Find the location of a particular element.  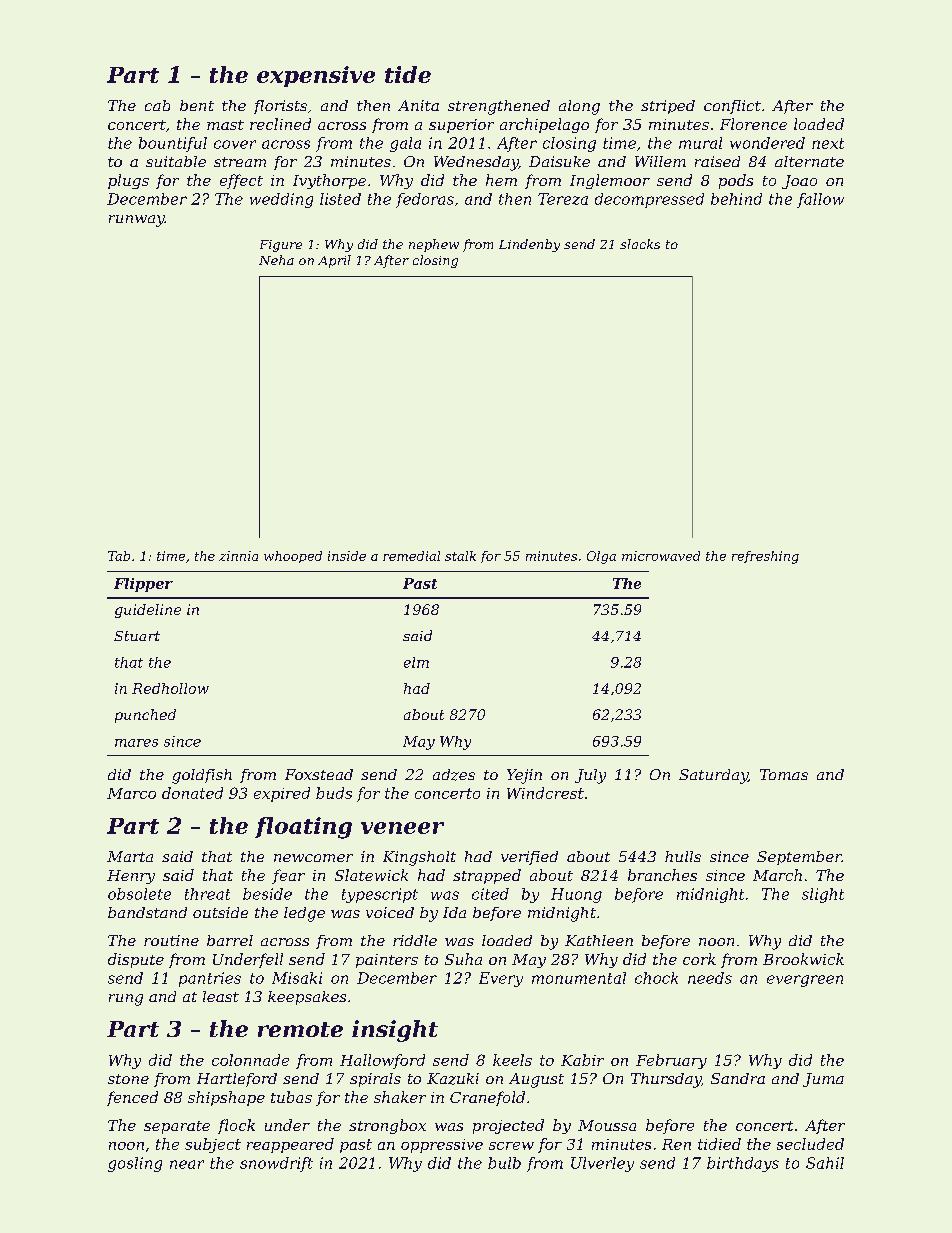

Flipper is located at coordinates (143, 585).
